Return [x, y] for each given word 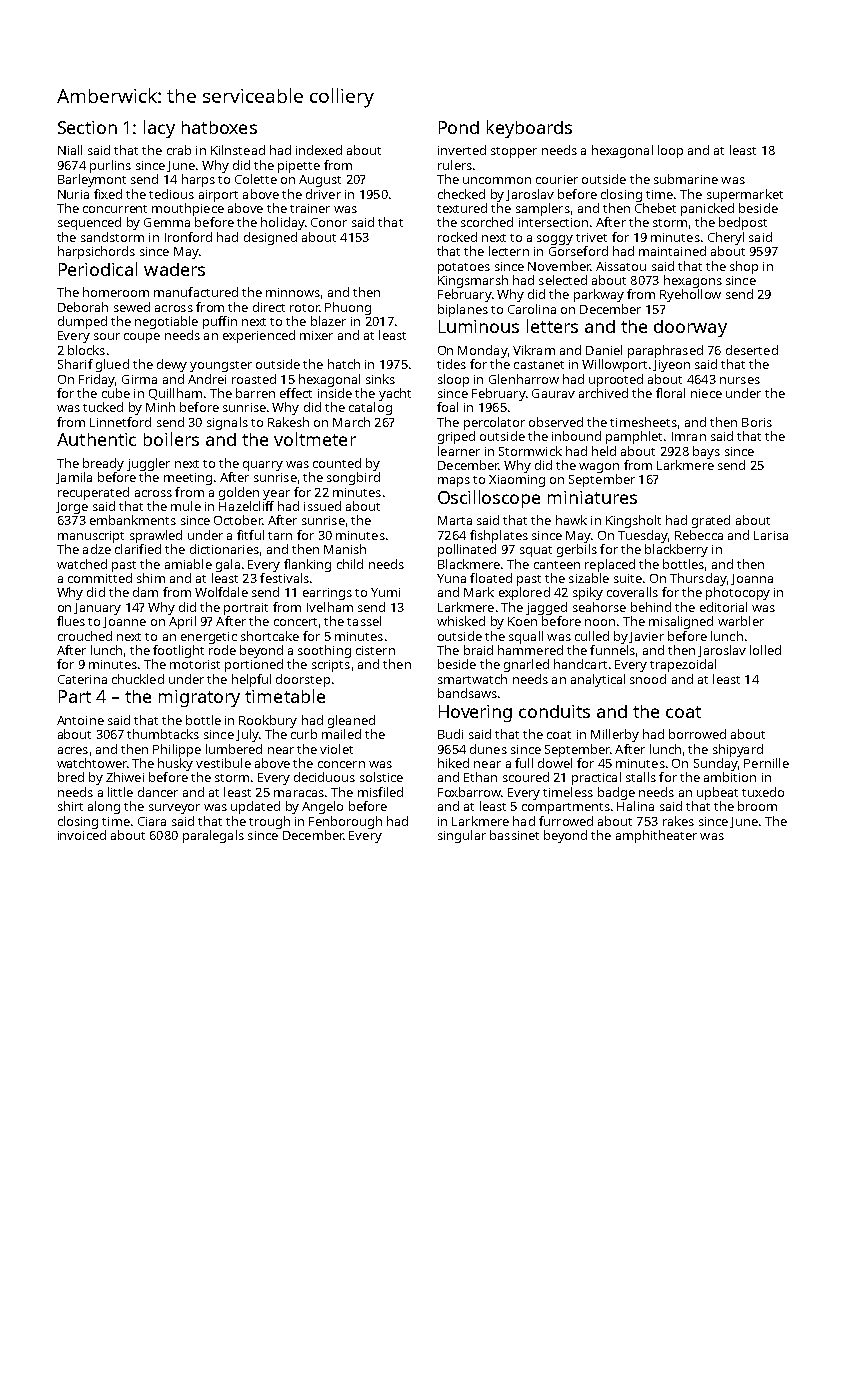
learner [459, 451]
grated [711, 521]
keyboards [529, 129]
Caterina [82, 679]
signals [227, 423]
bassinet [514, 835]
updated [255, 807]
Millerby [615, 735]
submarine [686, 179]
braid [478, 650]
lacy [159, 129]
